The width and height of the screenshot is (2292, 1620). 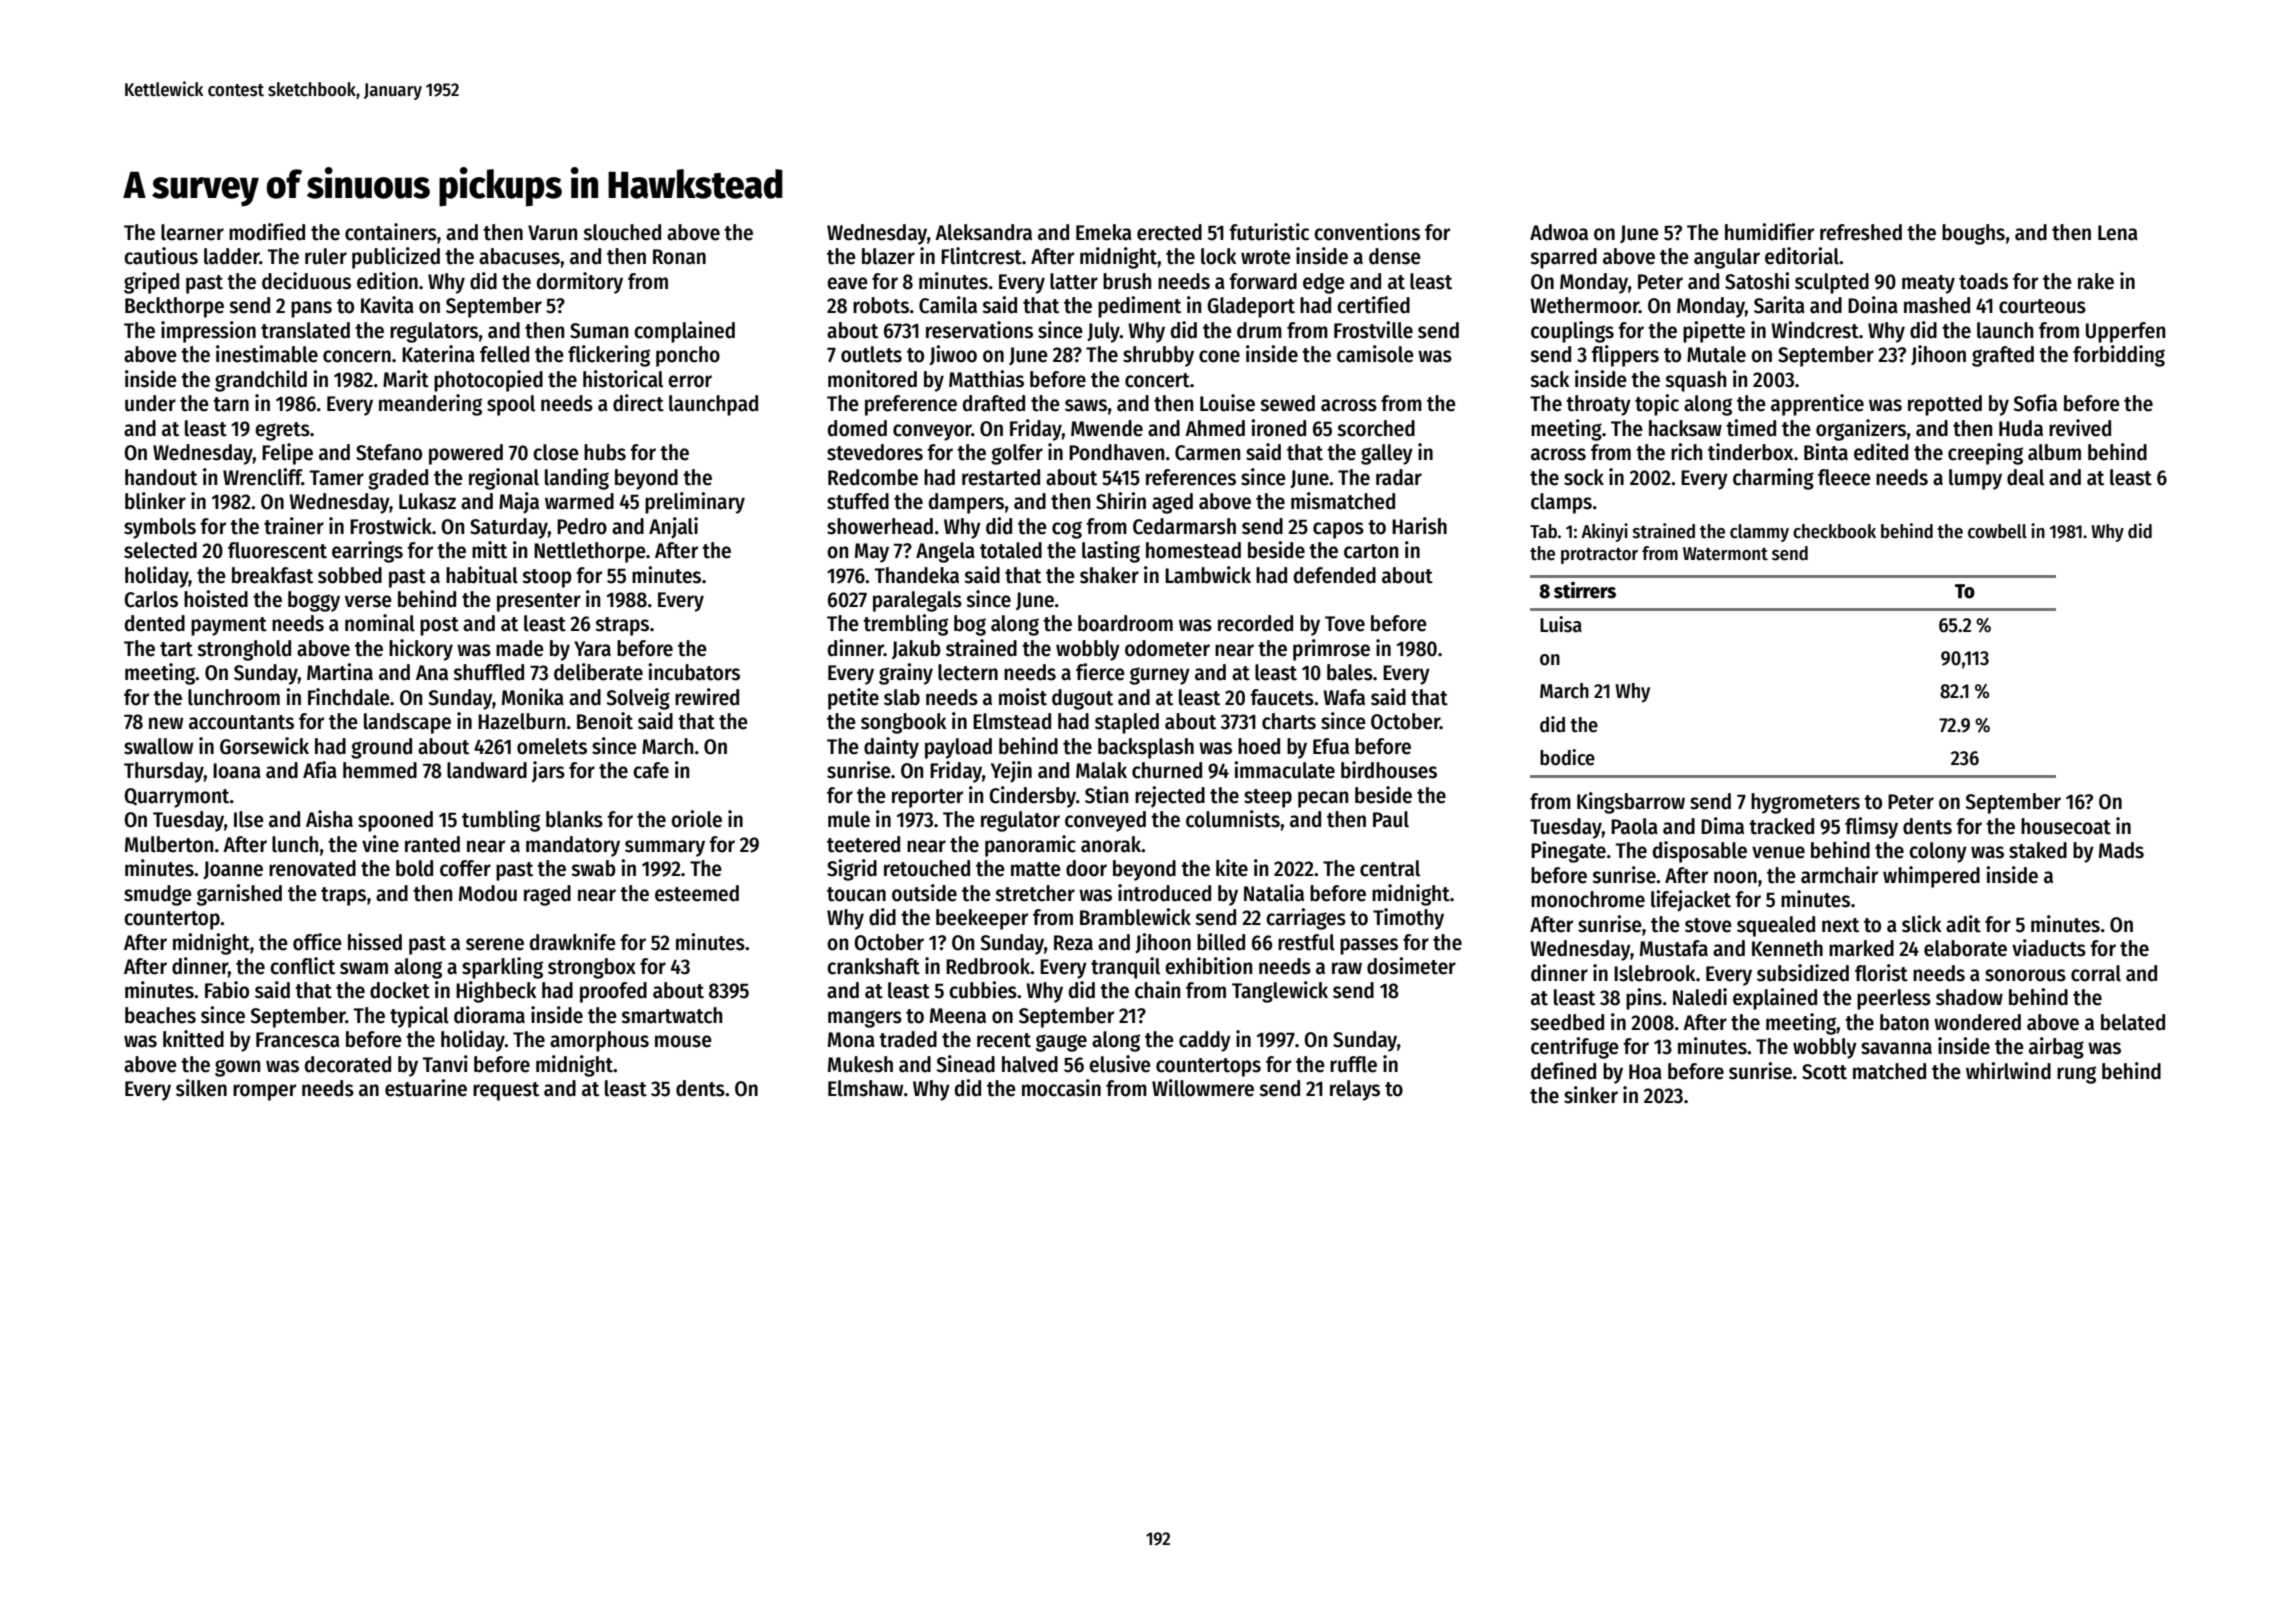 I want to click on tumbling, so click(x=501, y=821).
